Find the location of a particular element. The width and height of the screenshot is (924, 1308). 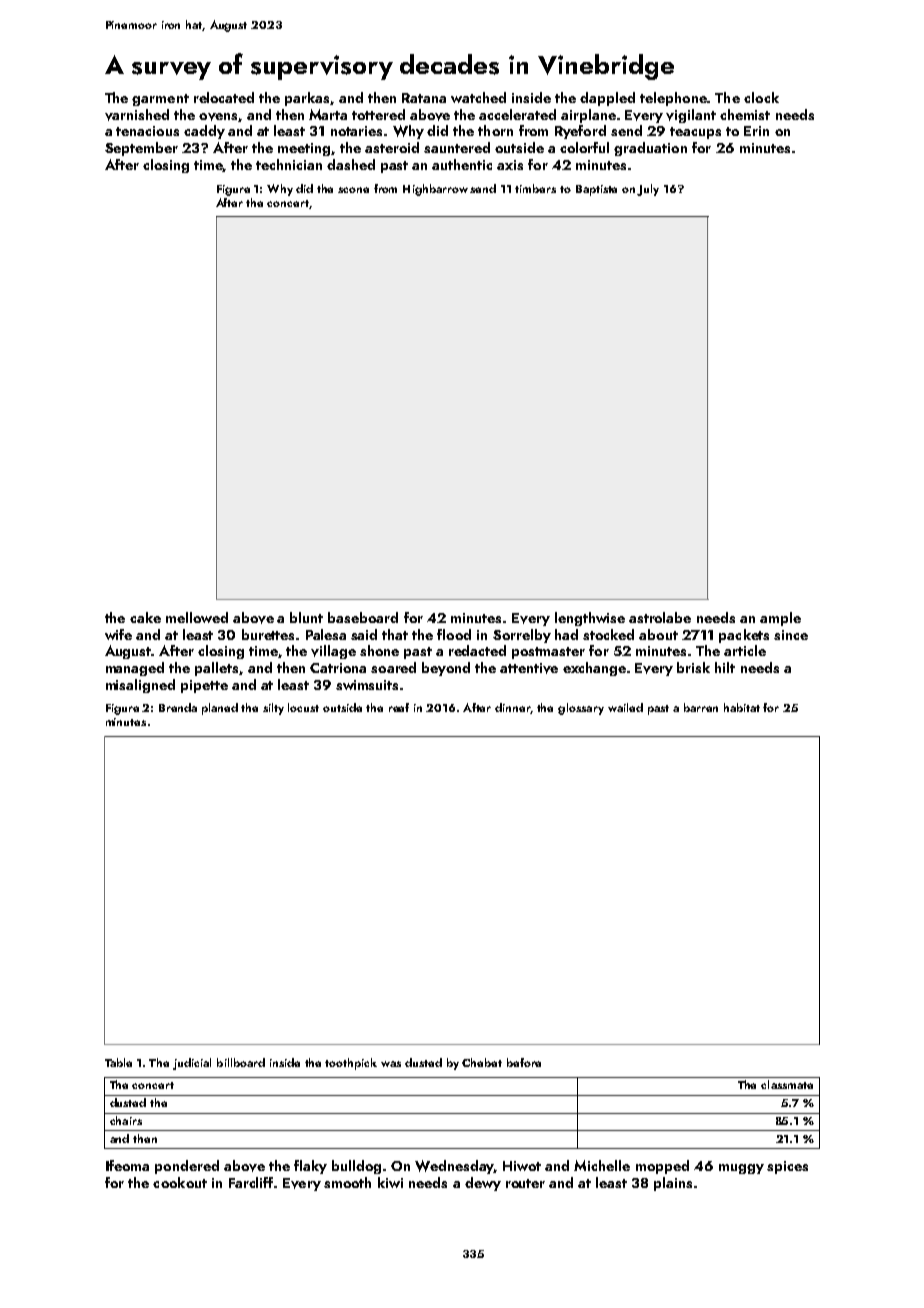

relocated is located at coordinates (224, 97).
